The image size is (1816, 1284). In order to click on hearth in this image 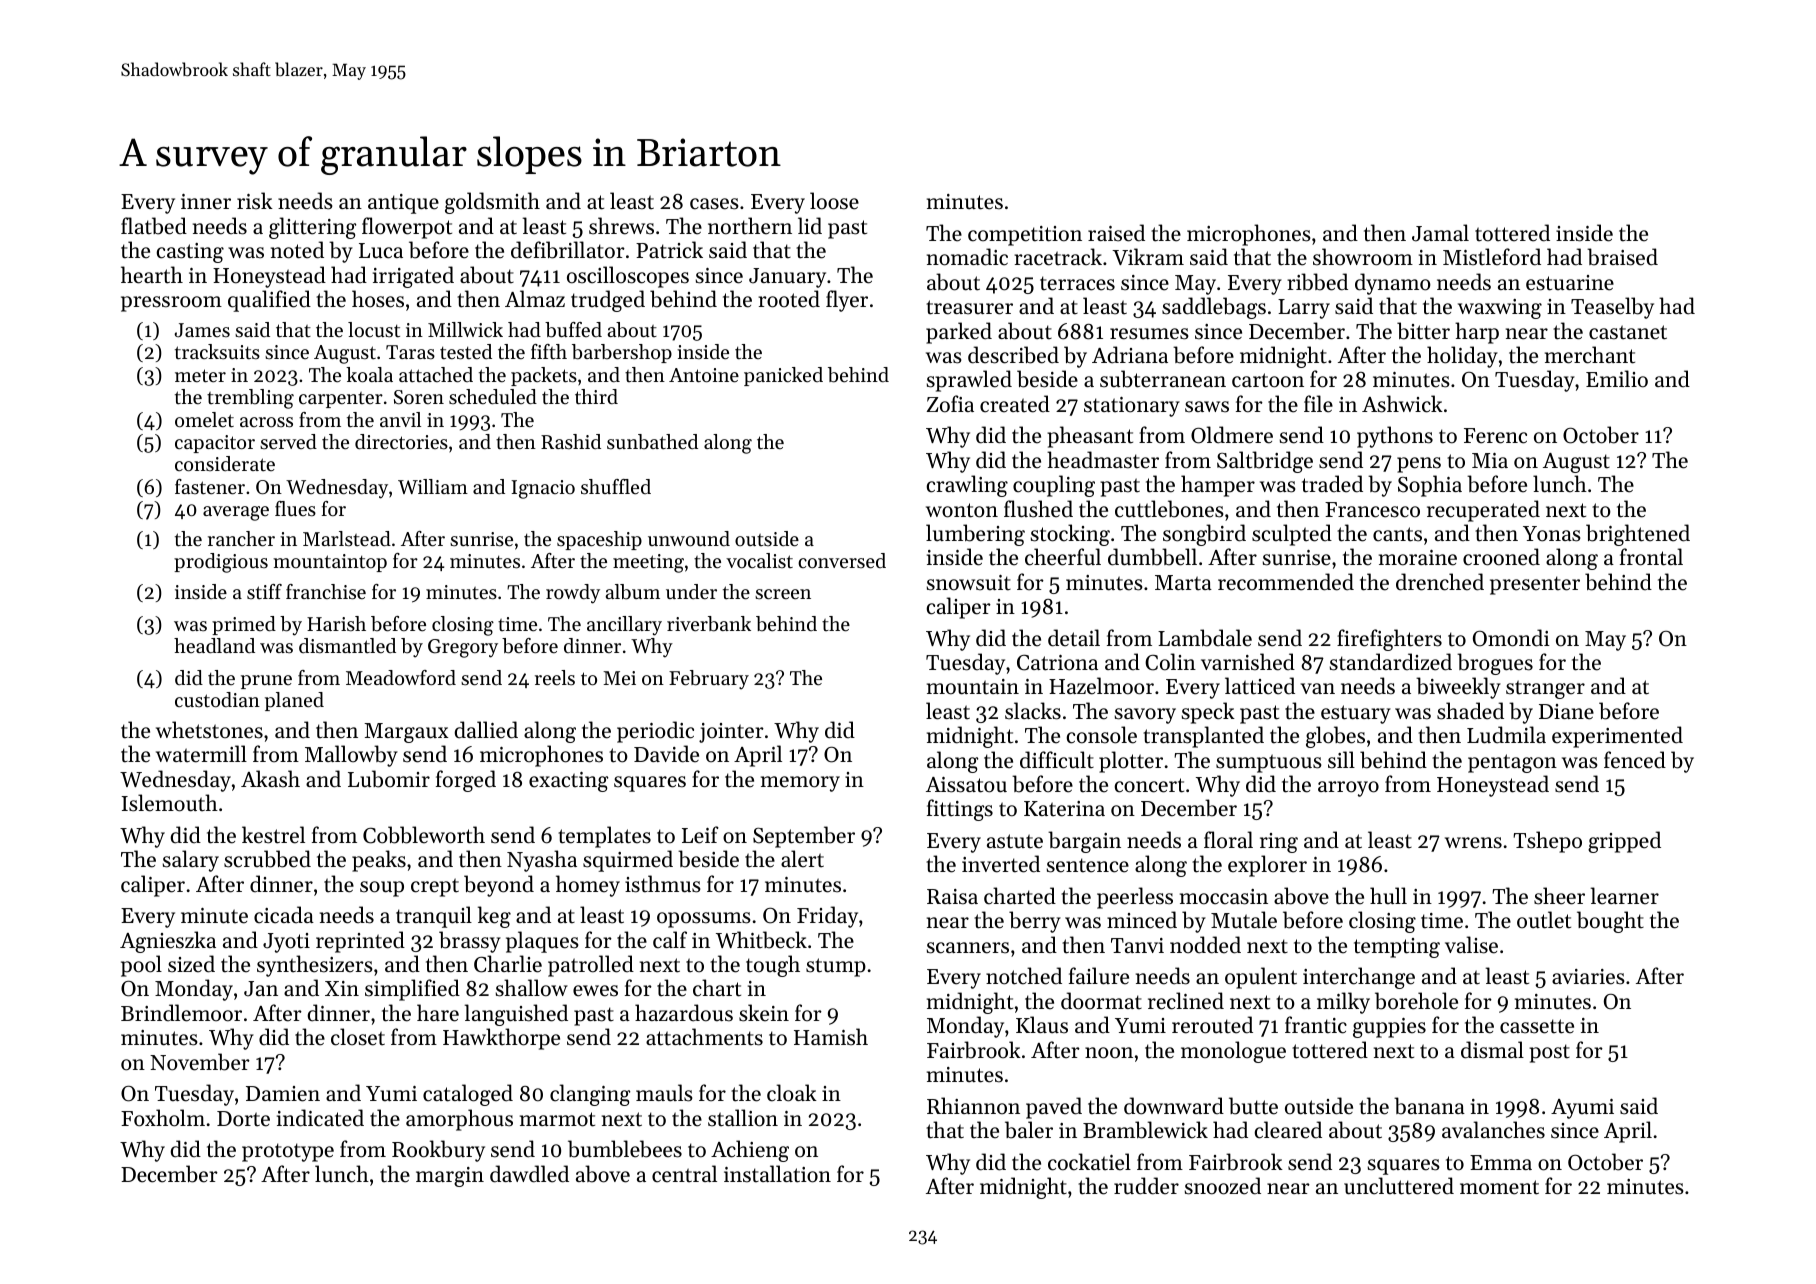, I will do `click(152, 275)`.
